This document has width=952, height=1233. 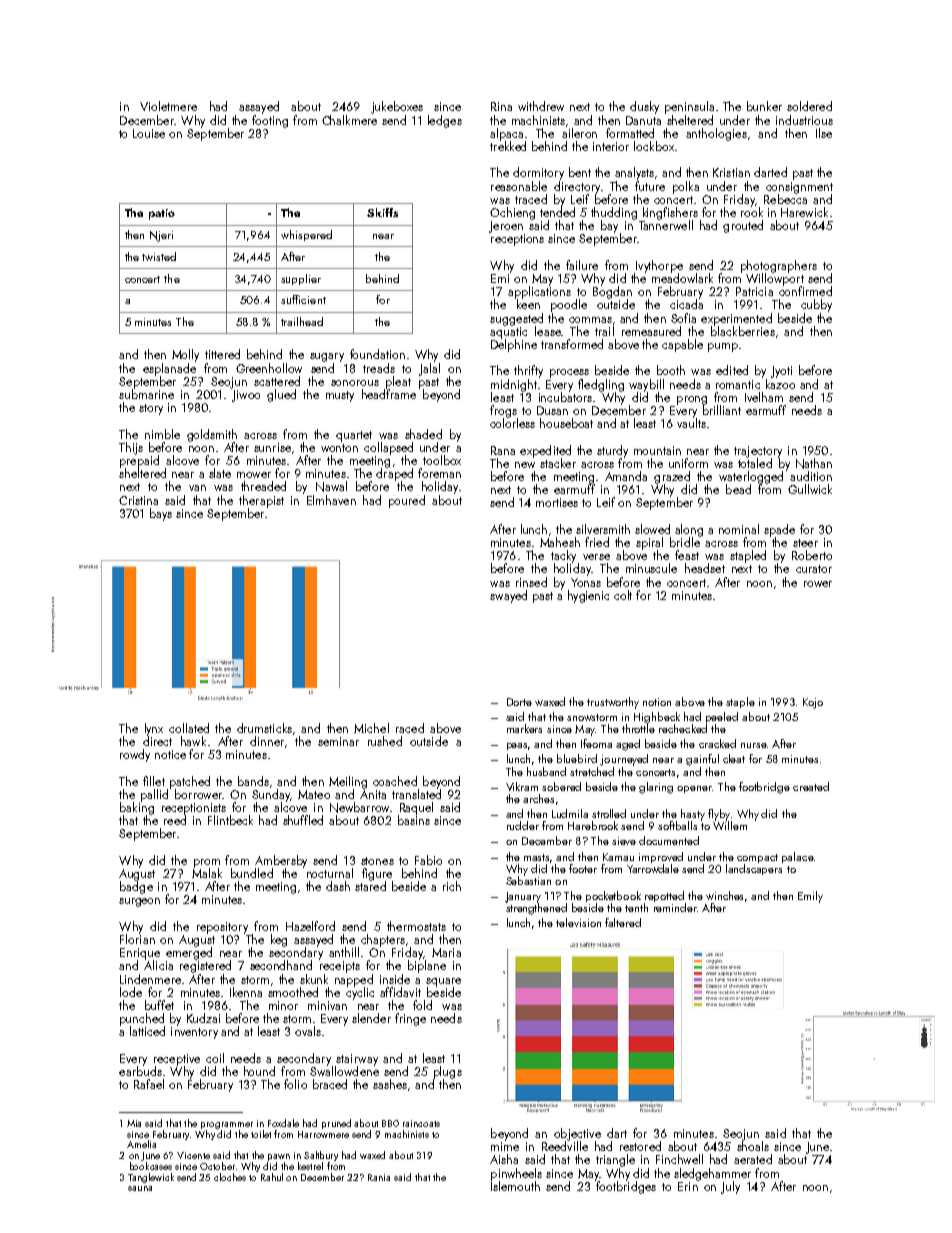 I want to click on Newbarrow, so click(x=359, y=807).
